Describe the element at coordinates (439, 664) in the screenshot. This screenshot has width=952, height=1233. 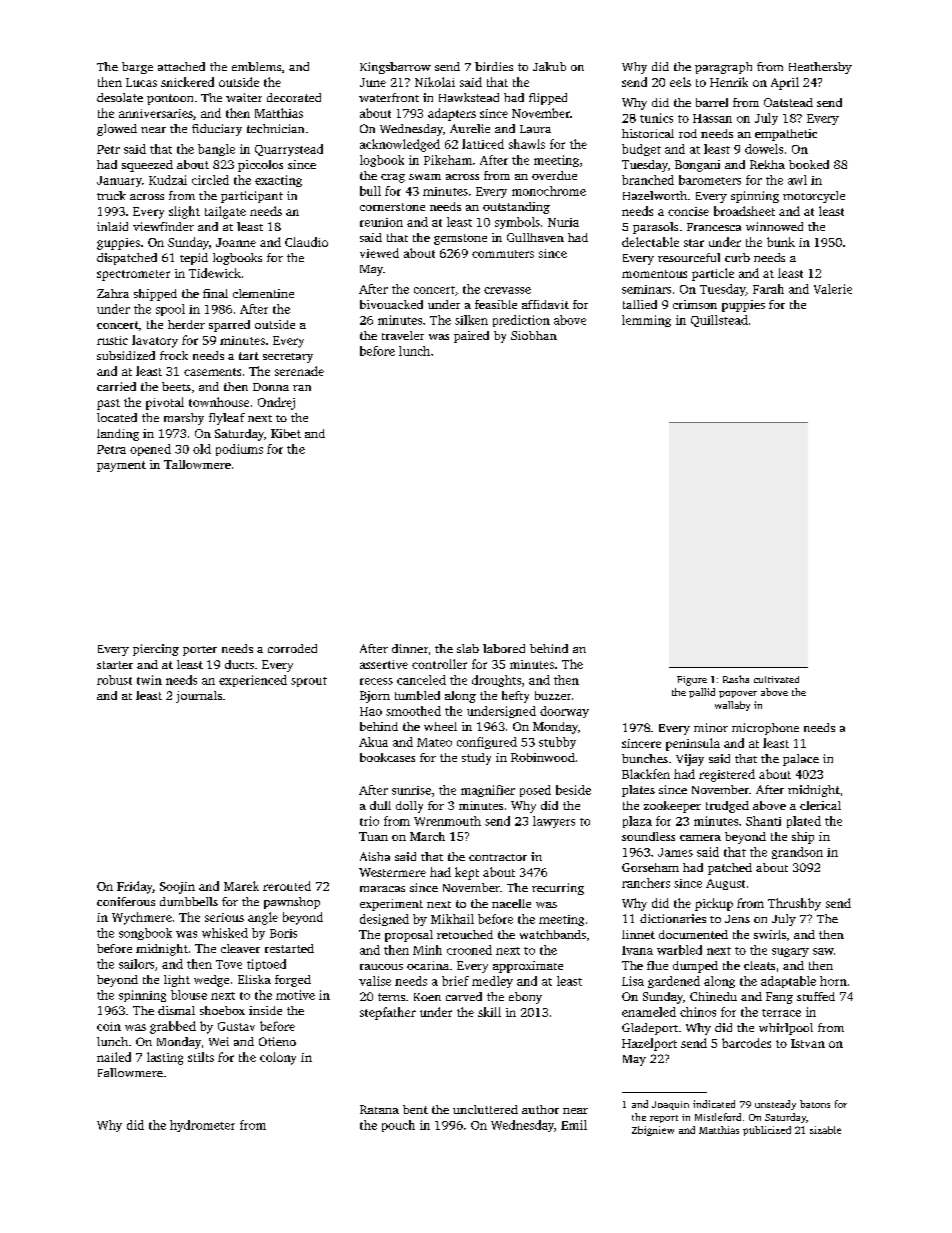
I see `controller` at that location.
